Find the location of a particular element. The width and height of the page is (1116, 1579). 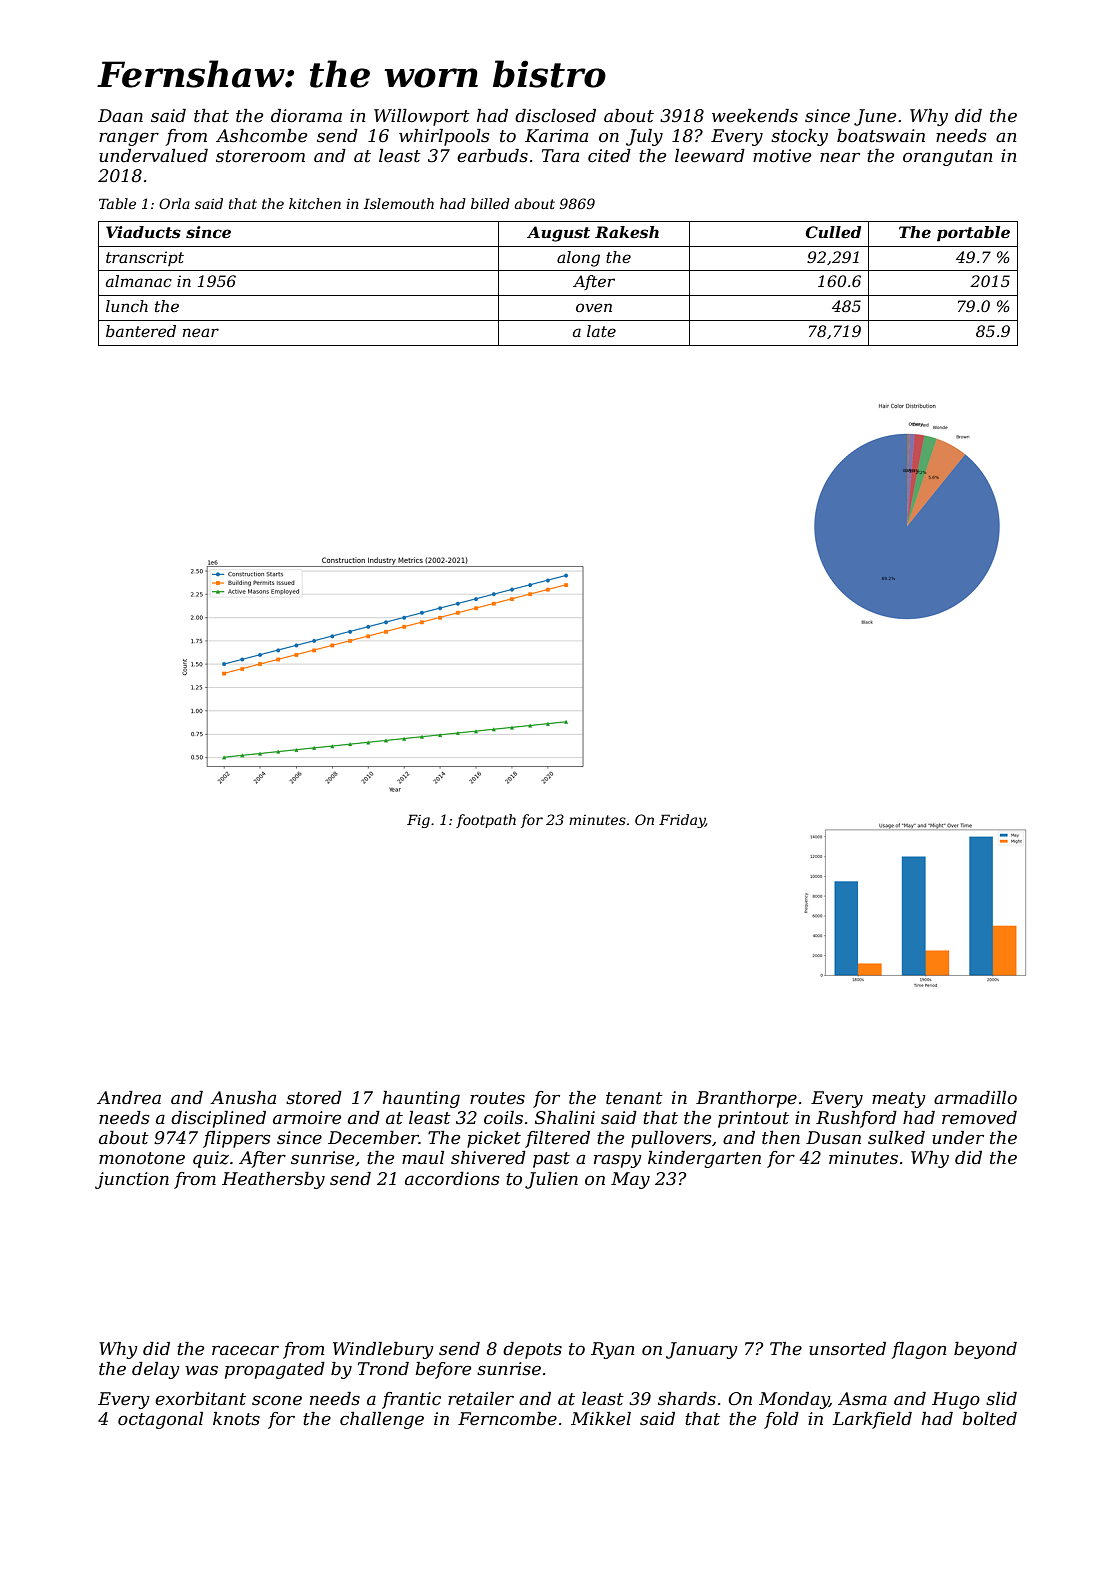

footpath is located at coordinates (486, 821).
